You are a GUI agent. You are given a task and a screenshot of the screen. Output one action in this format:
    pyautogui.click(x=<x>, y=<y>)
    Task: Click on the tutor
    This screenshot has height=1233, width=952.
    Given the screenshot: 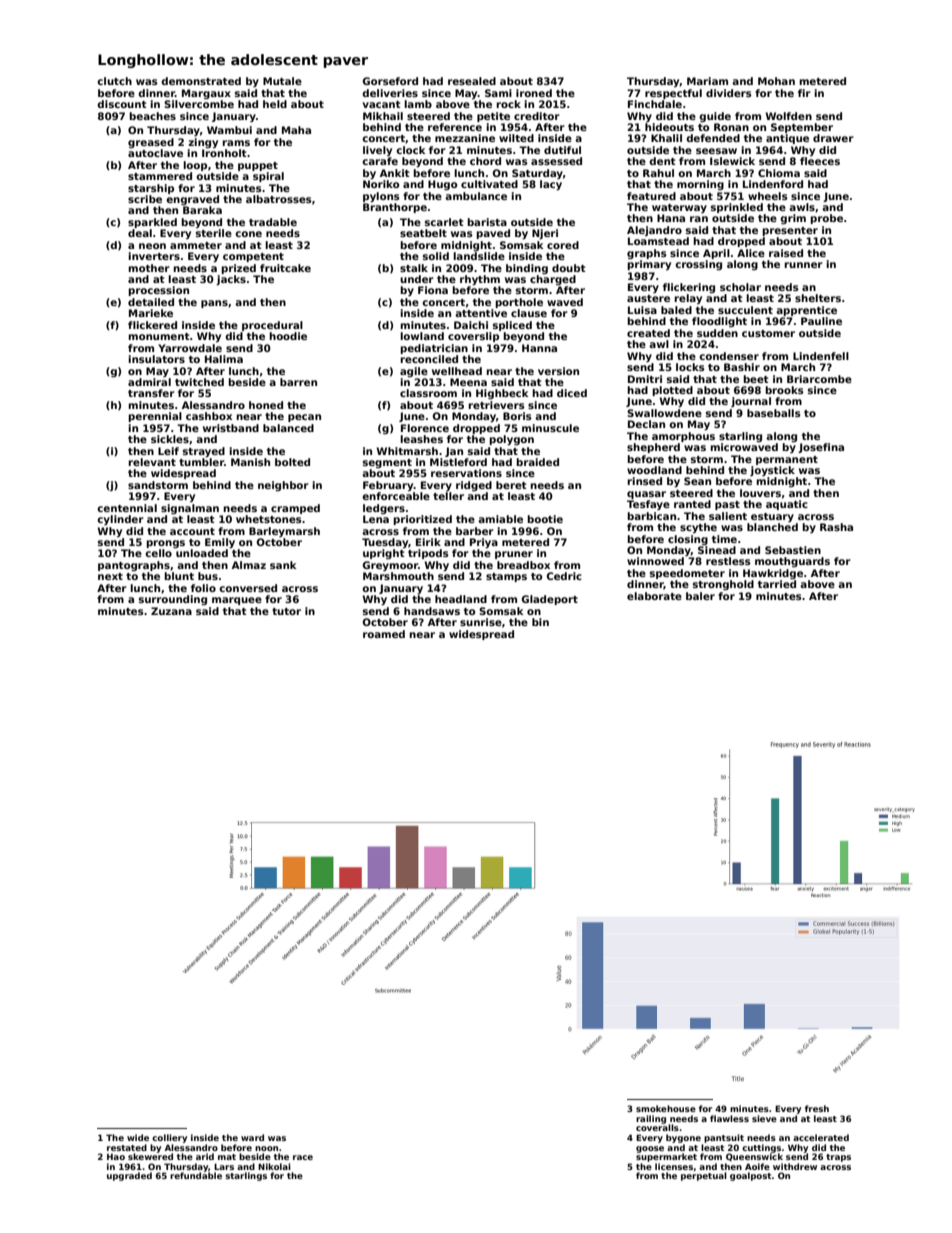 What is the action you would take?
    pyautogui.click(x=286, y=611)
